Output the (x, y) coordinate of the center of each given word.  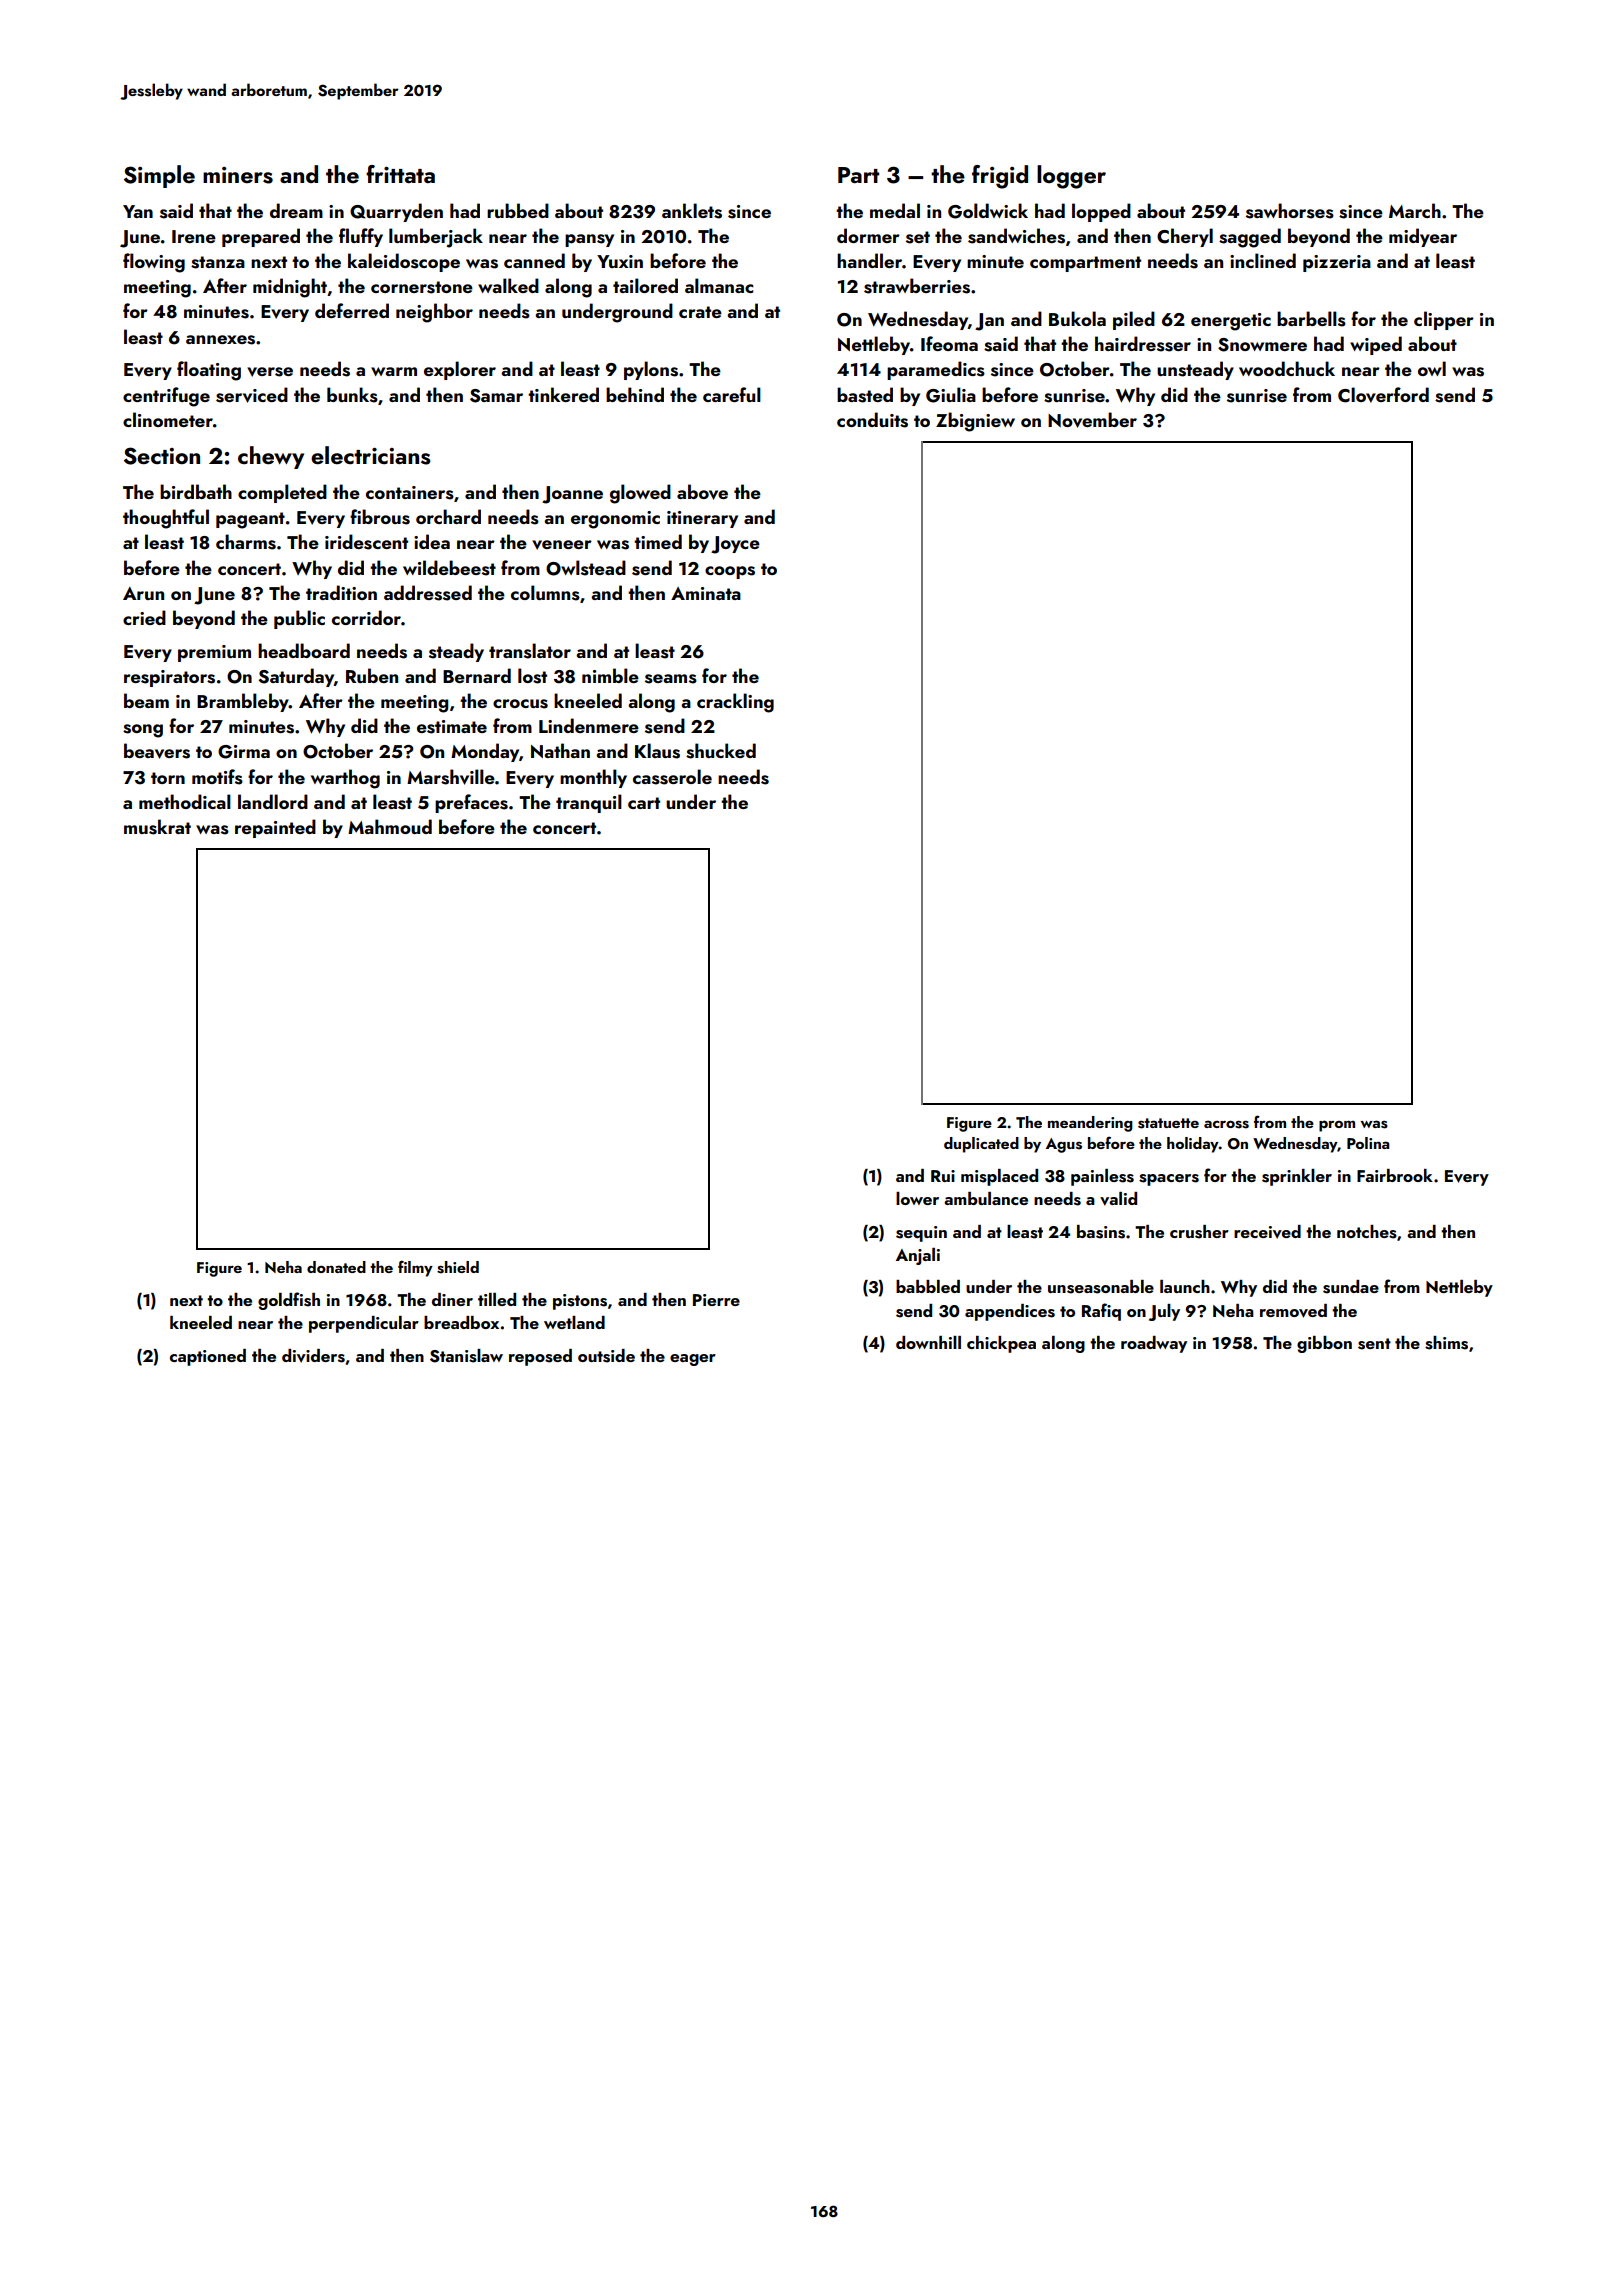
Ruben (372, 675)
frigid (1000, 177)
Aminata (706, 593)
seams (671, 679)
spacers (1169, 1180)
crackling (735, 703)
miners (238, 175)
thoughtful (166, 519)
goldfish (289, 1301)
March (1415, 210)
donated (336, 1267)
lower (917, 1198)
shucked (721, 751)
